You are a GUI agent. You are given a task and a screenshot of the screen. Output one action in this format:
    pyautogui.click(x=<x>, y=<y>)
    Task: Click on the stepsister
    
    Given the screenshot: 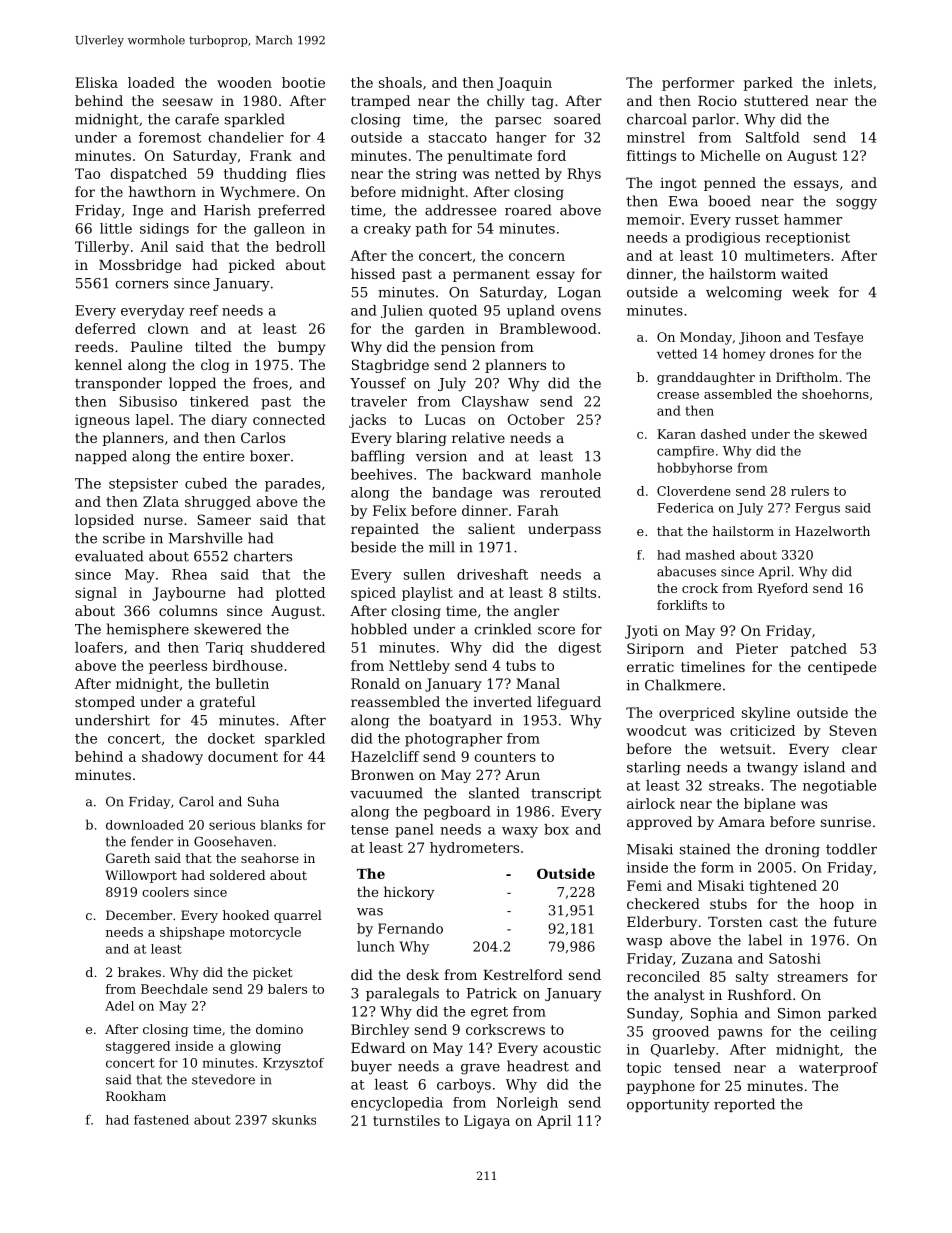 What is the action you would take?
    pyautogui.click(x=143, y=485)
